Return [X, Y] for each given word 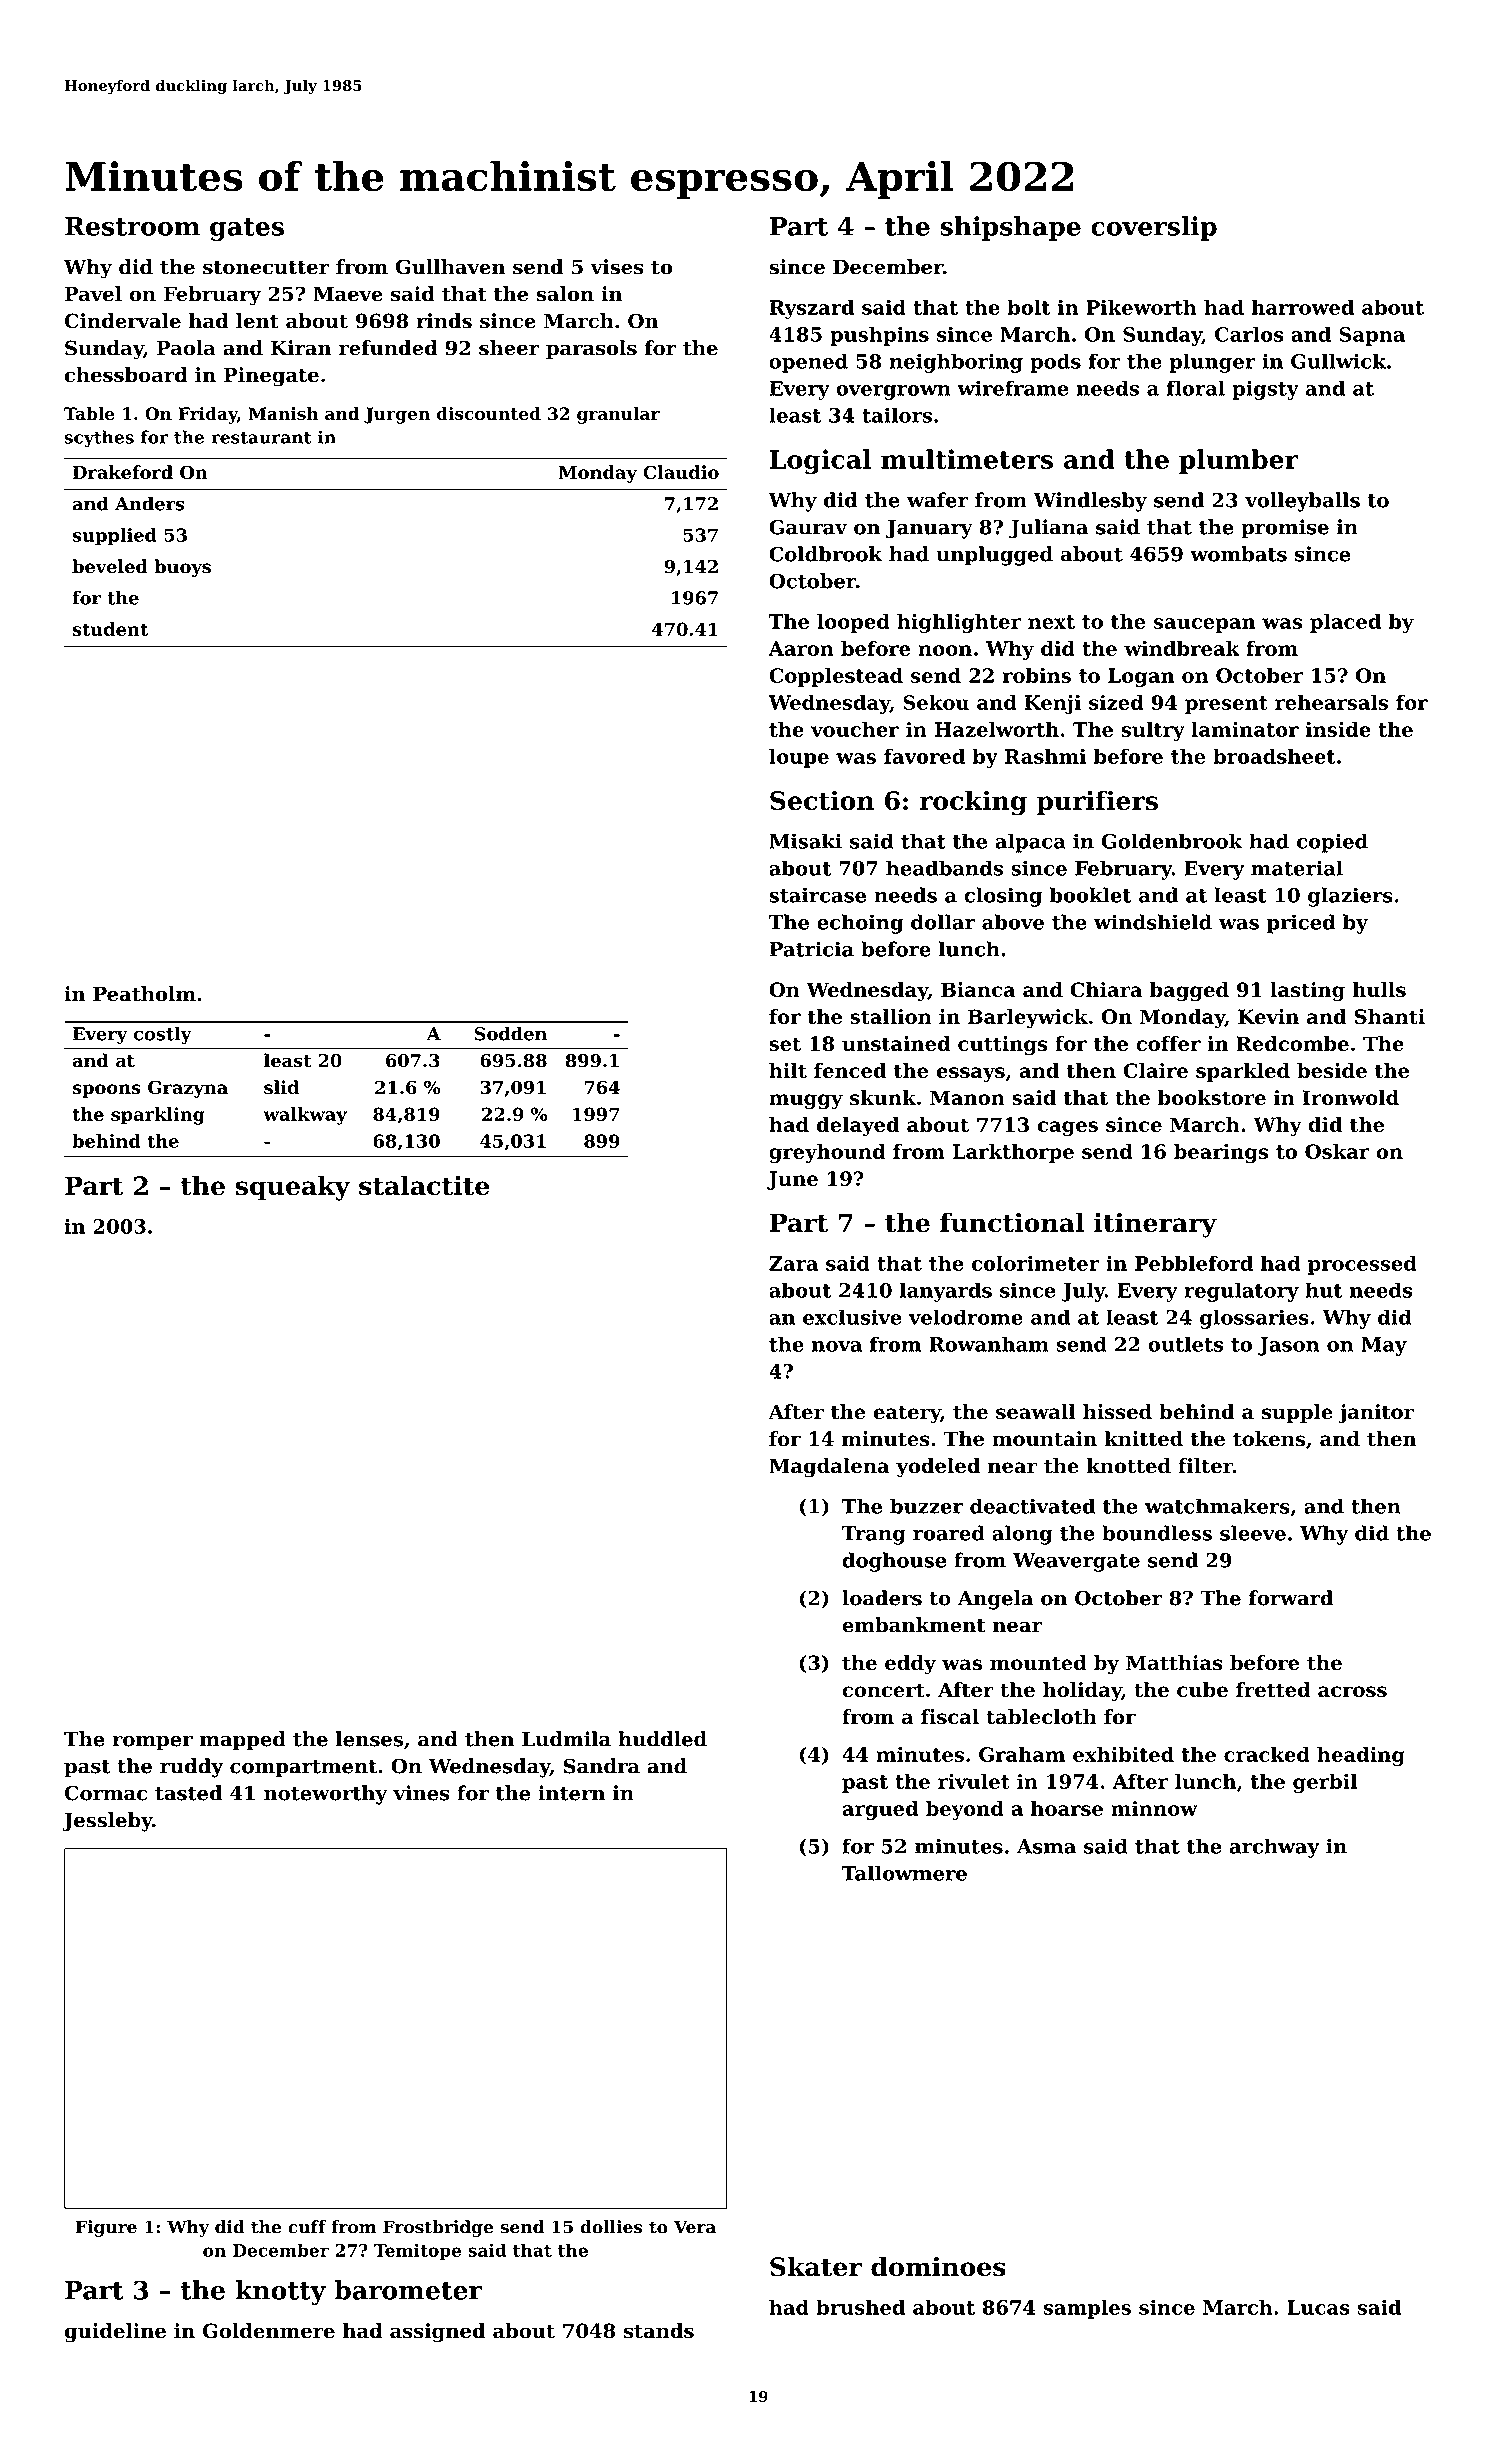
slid [281, 1087]
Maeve [348, 294]
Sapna [1372, 336]
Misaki [805, 841]
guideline [115, 2333]
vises [617, 267]
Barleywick [1028, 1018]
